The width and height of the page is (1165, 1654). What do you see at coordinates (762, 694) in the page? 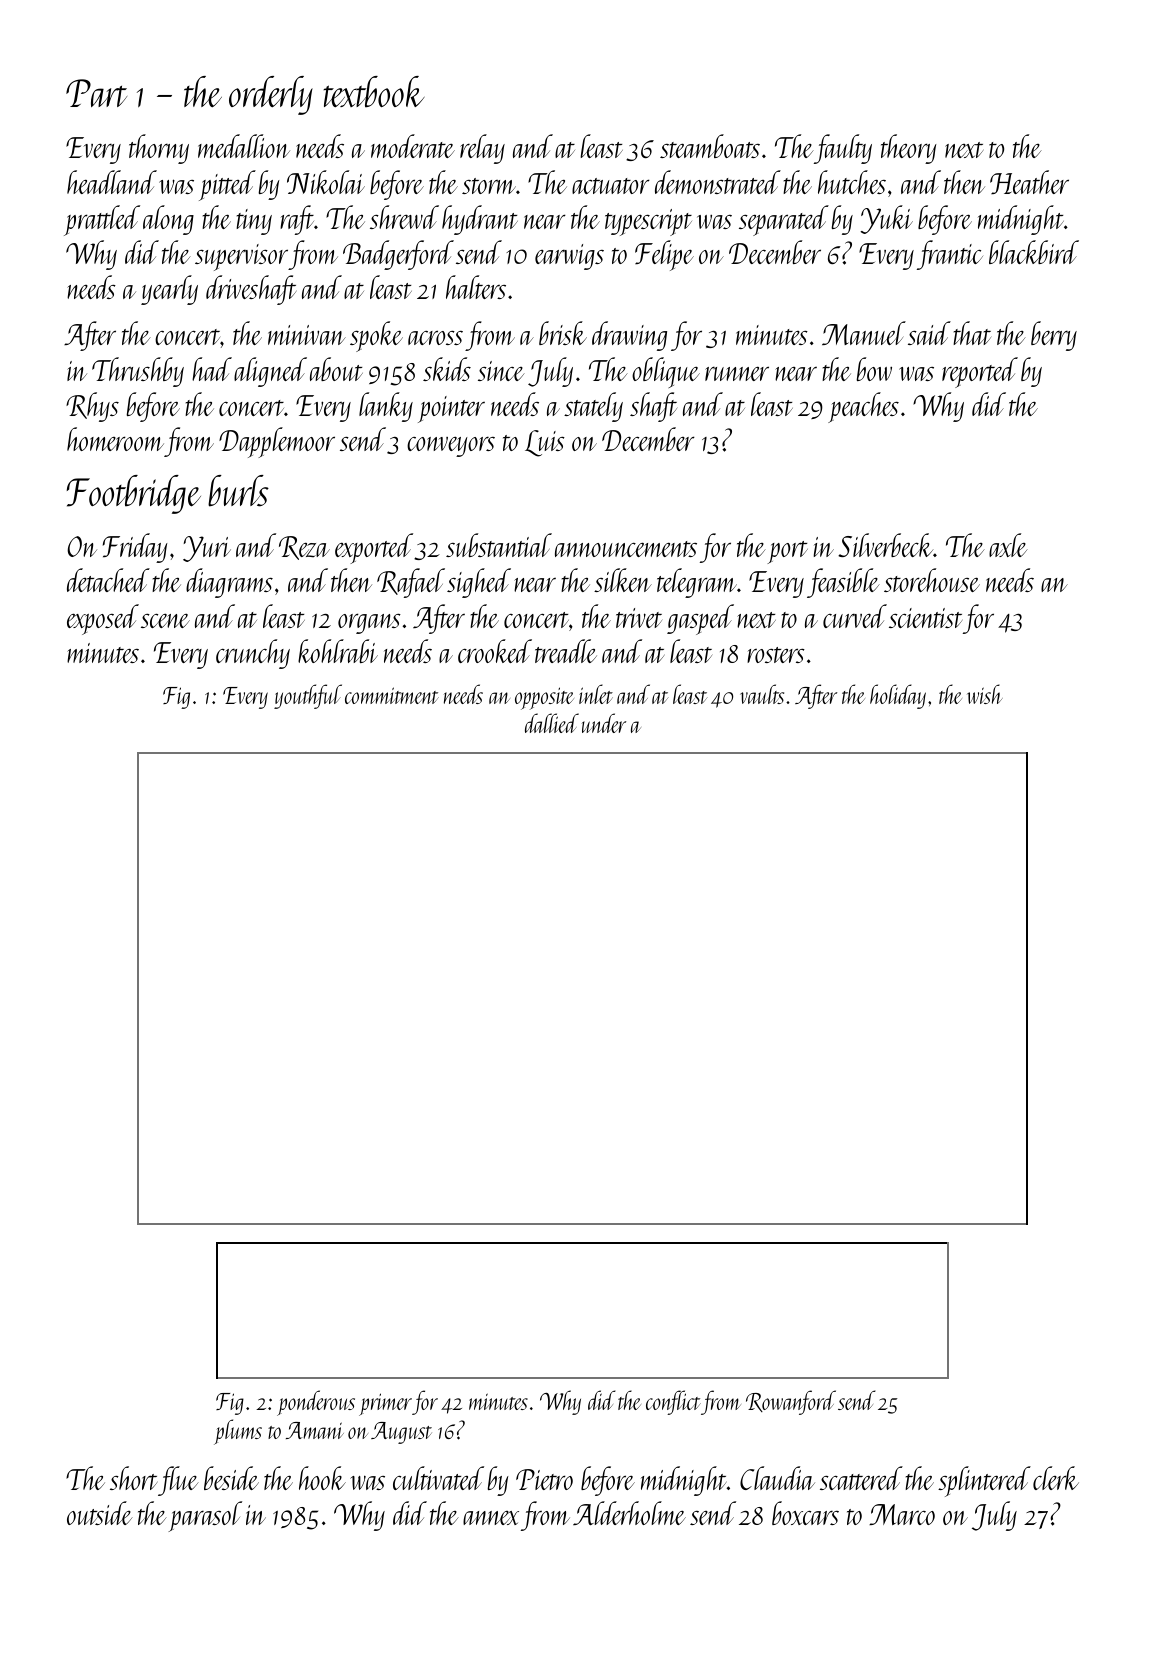
I see `vaults` at bounding box center [762, 694].
